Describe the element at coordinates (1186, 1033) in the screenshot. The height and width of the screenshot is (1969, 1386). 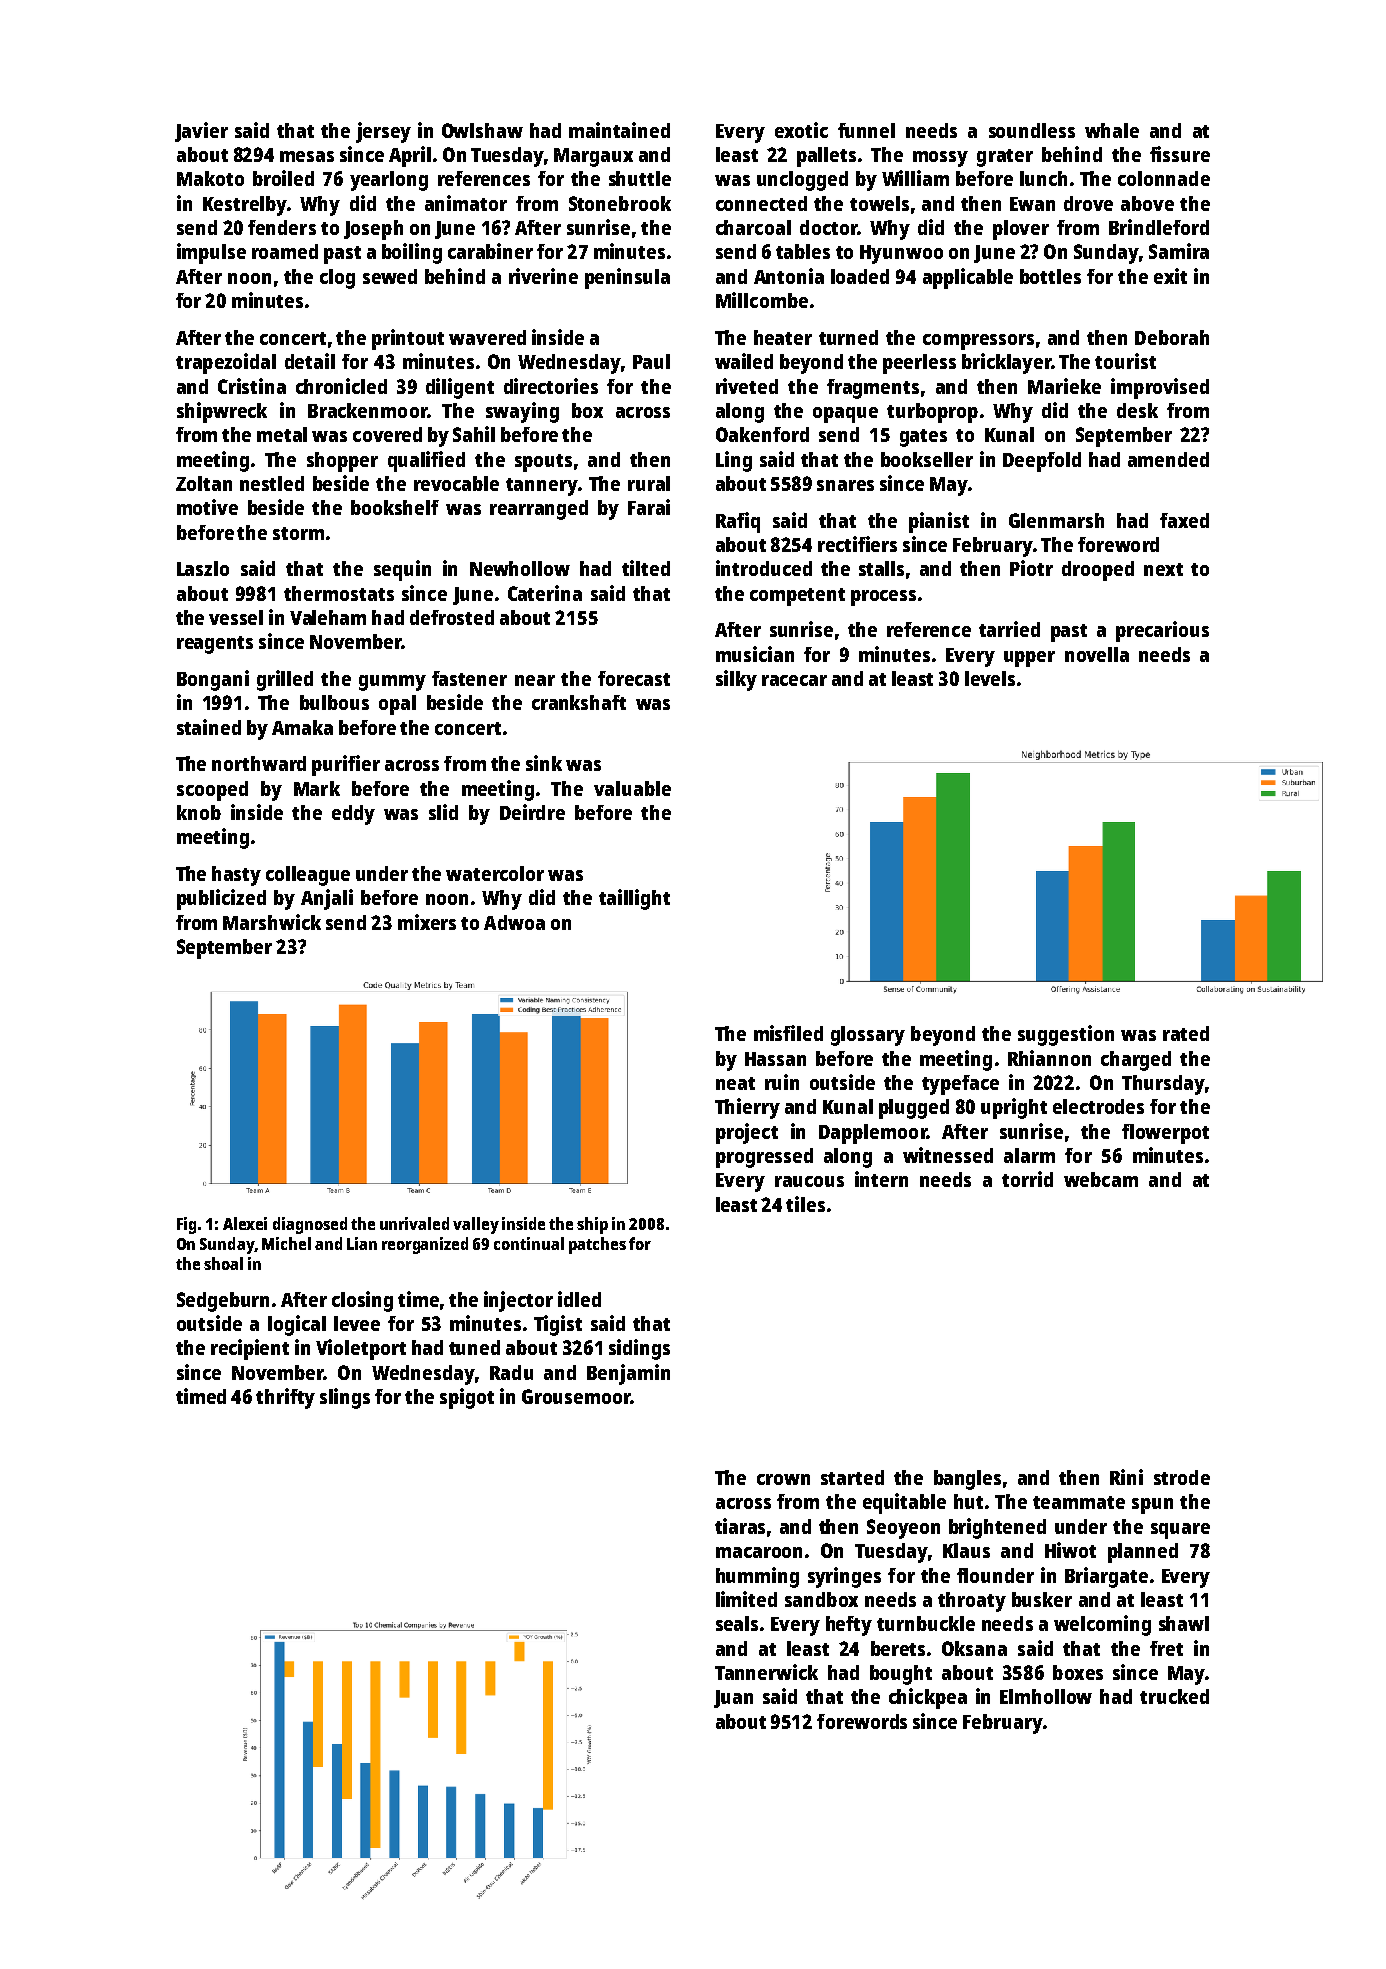
I see `rated` at that location.
